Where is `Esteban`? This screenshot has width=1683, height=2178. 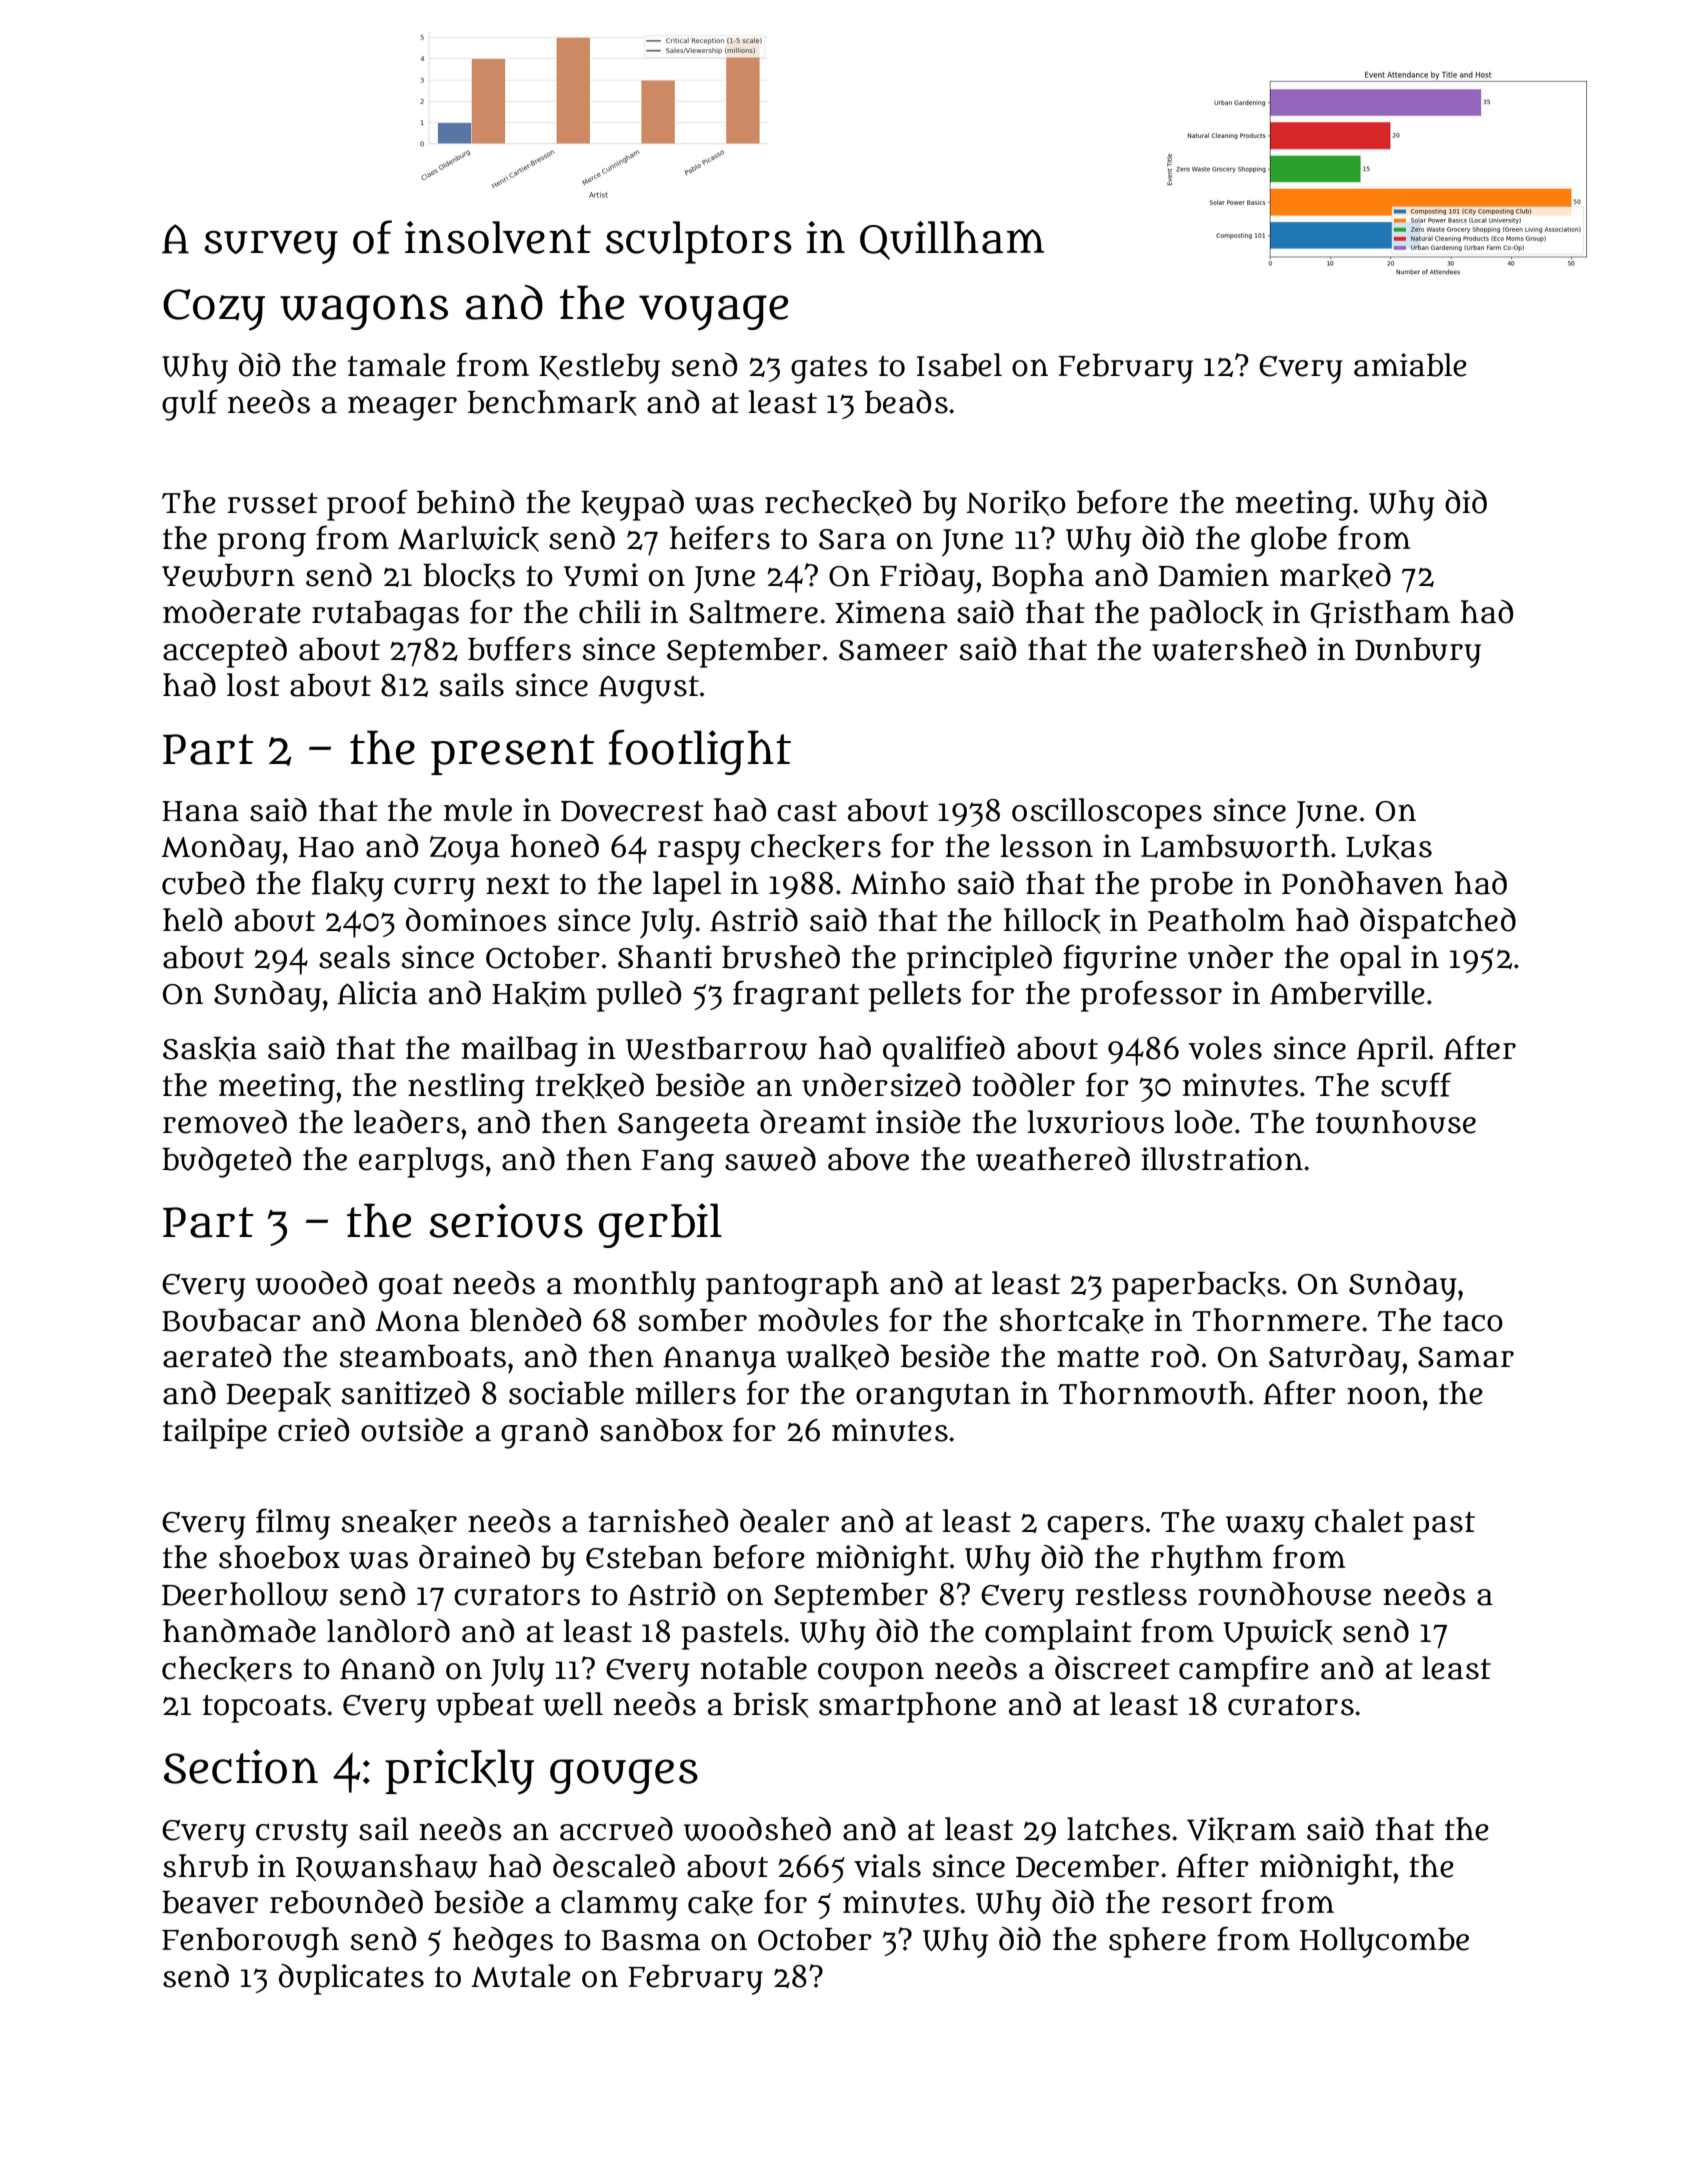
Esteban is located at coordinates (644, 1557).
